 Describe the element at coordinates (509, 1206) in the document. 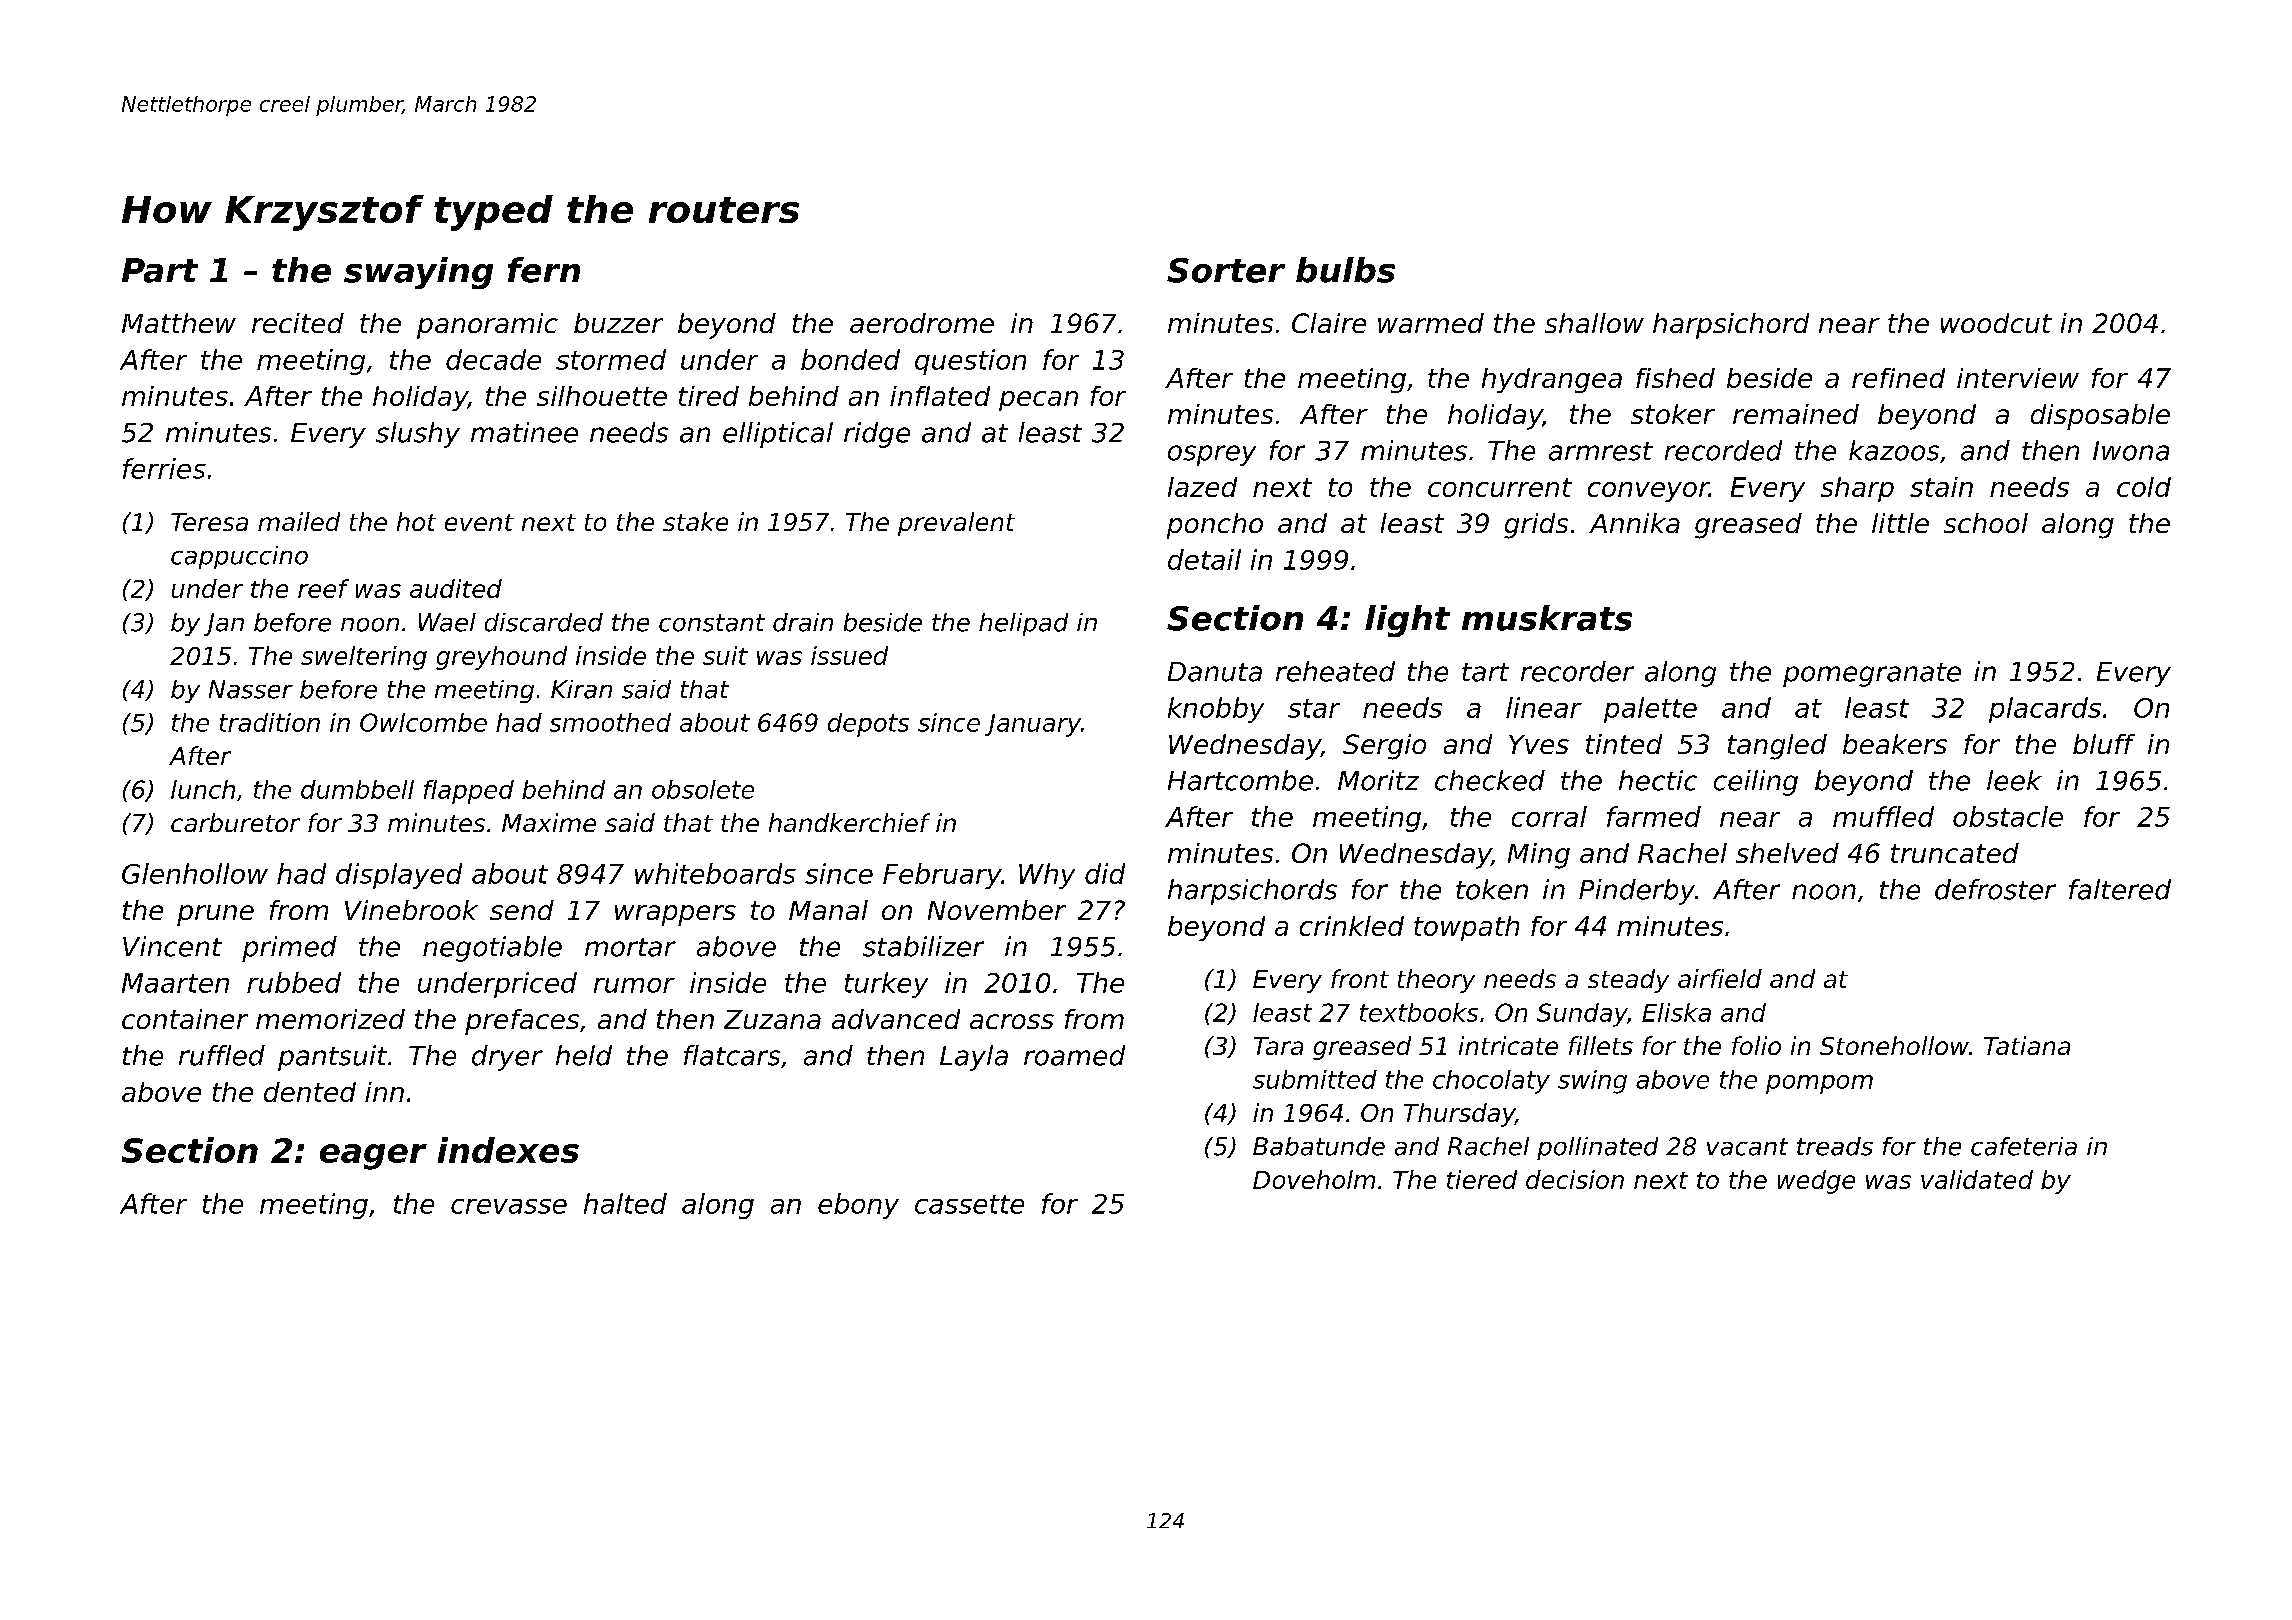

I see `crevasse` at that location.
